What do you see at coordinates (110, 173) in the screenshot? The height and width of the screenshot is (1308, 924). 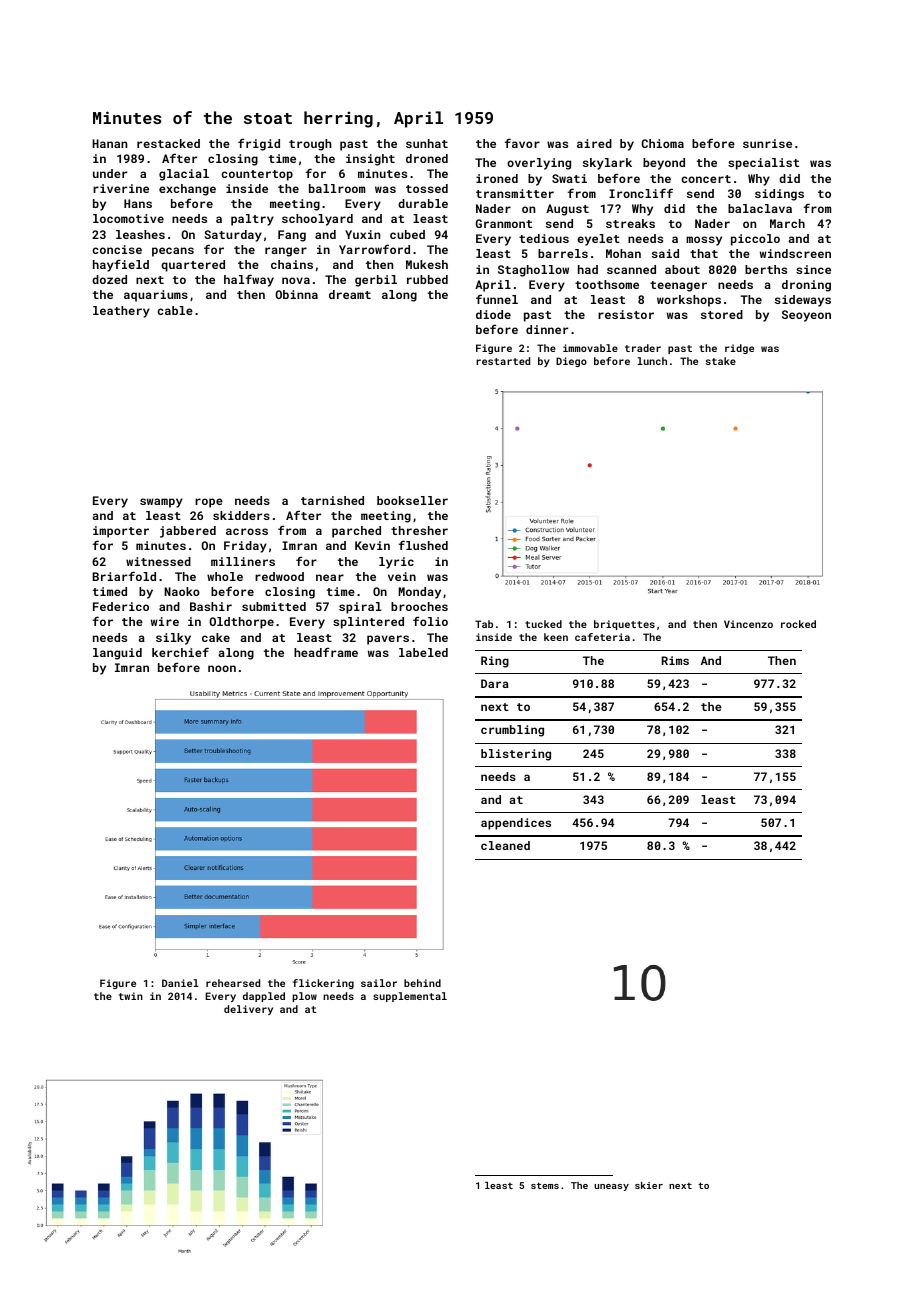 I see `under` at bounding box center [110, 173].
